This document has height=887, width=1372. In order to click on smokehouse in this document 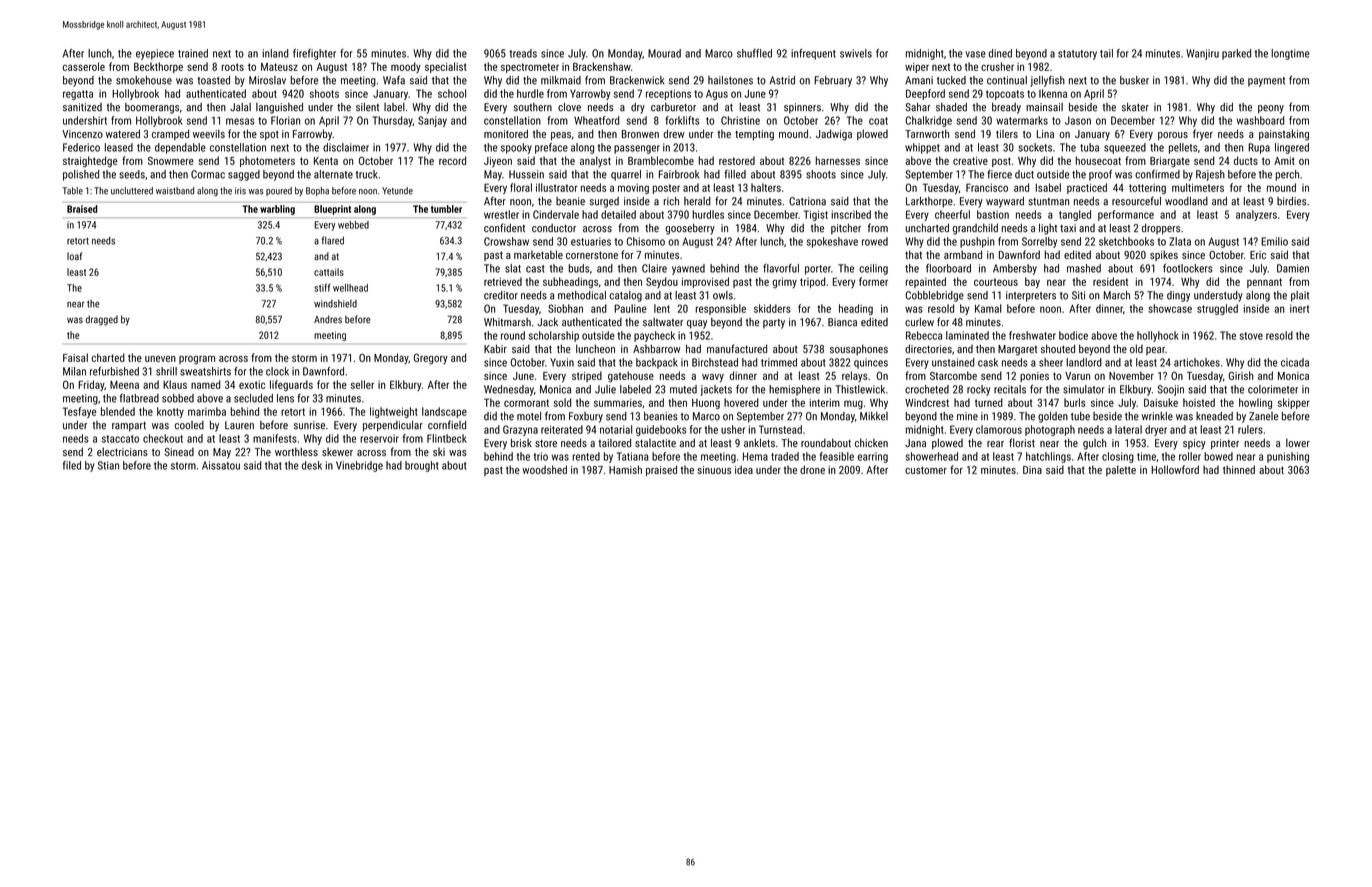, I will do `click(144, 80)`.
